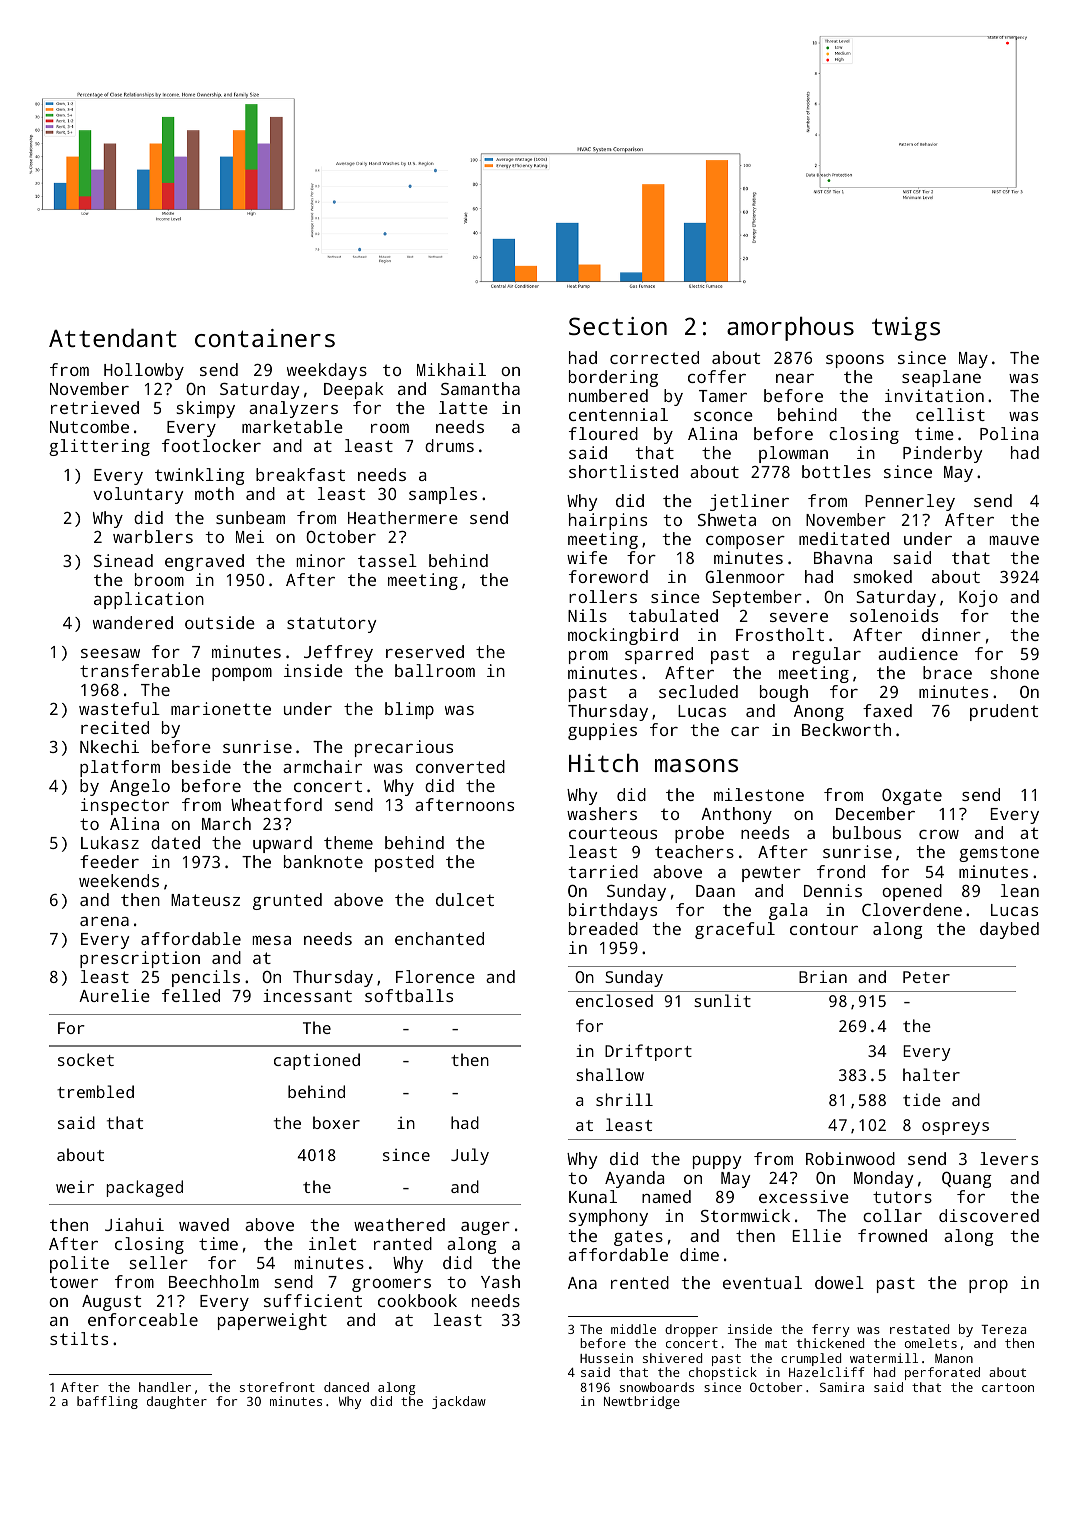 The height and width of the screenshot is (1540, 1089). What do you see at coordinates (603, 928) in the screenshot?
I see `breaded` at bounding box center [603, 928].
